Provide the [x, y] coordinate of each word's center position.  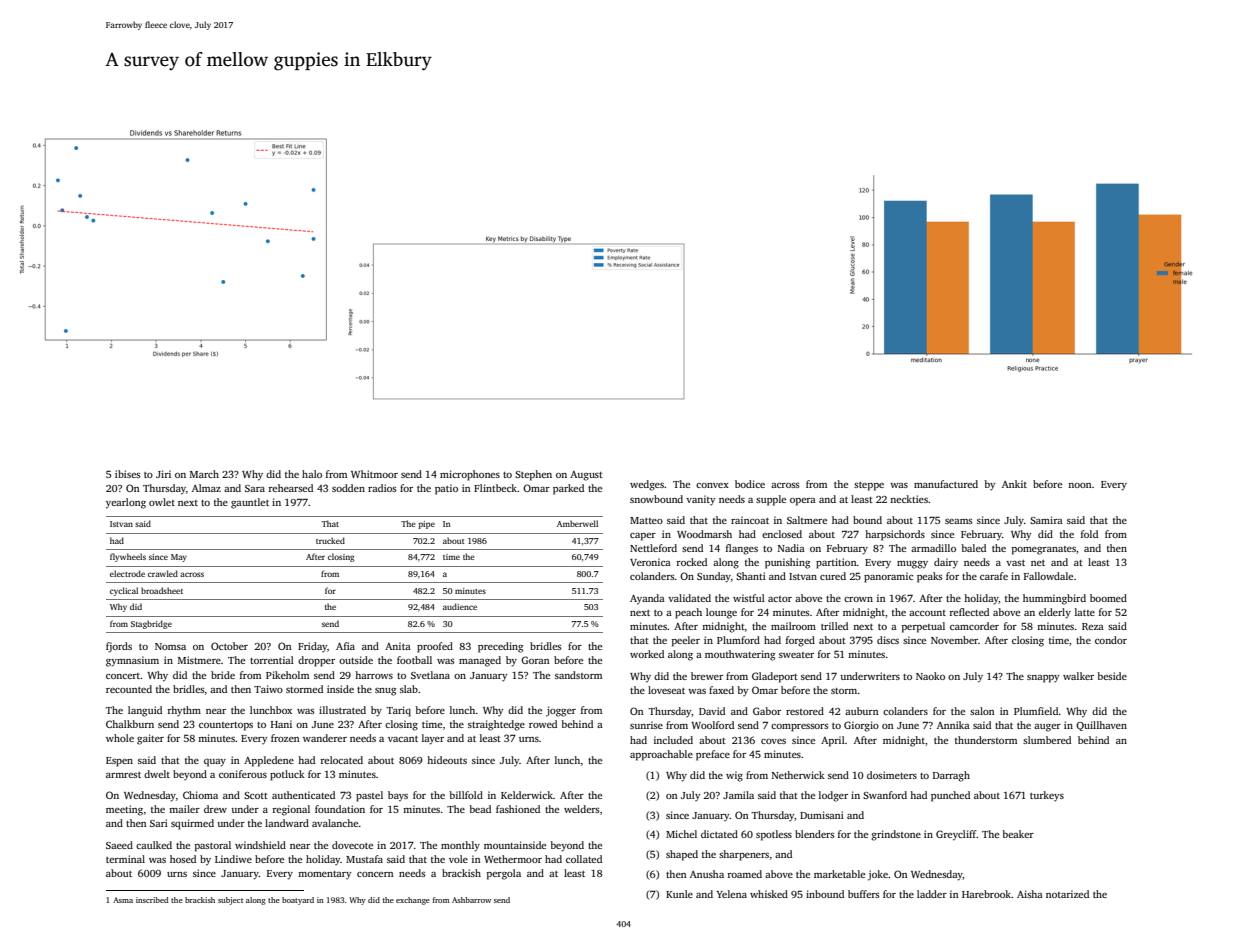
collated [584, 859]
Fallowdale [1048, 576]
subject [230, 901]
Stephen [533, 475]
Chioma [200, 795]
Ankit [1014, 484]
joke [878, 875]
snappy [1043, 679]
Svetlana [430, 675]
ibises [127, 474]
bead [480, 809]
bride [223, 675]
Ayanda [647, 599]
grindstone [896, 835]
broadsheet [162, 590]
